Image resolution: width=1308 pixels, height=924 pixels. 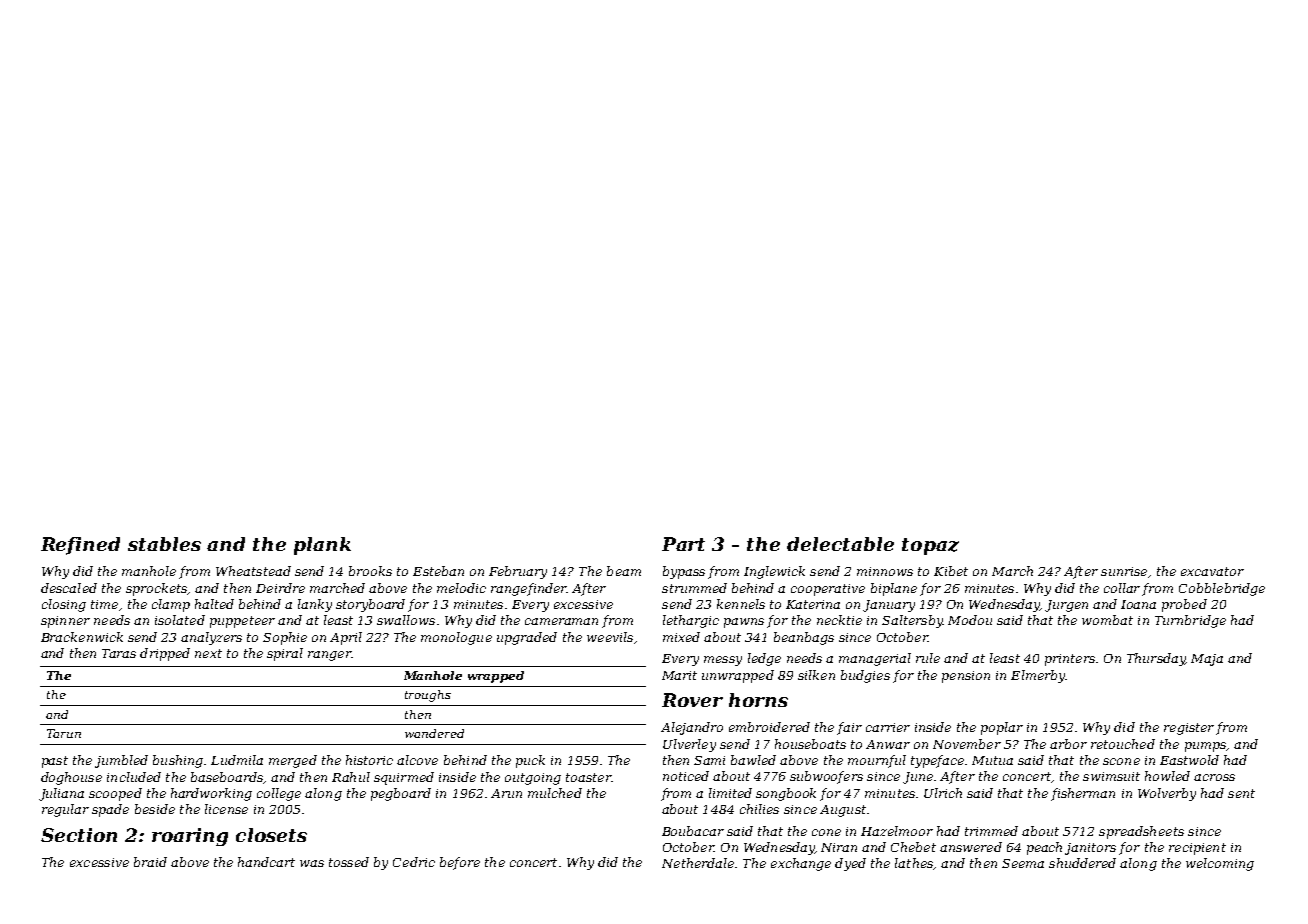 I want to click on upgraded, so click(x=527, y=638).
